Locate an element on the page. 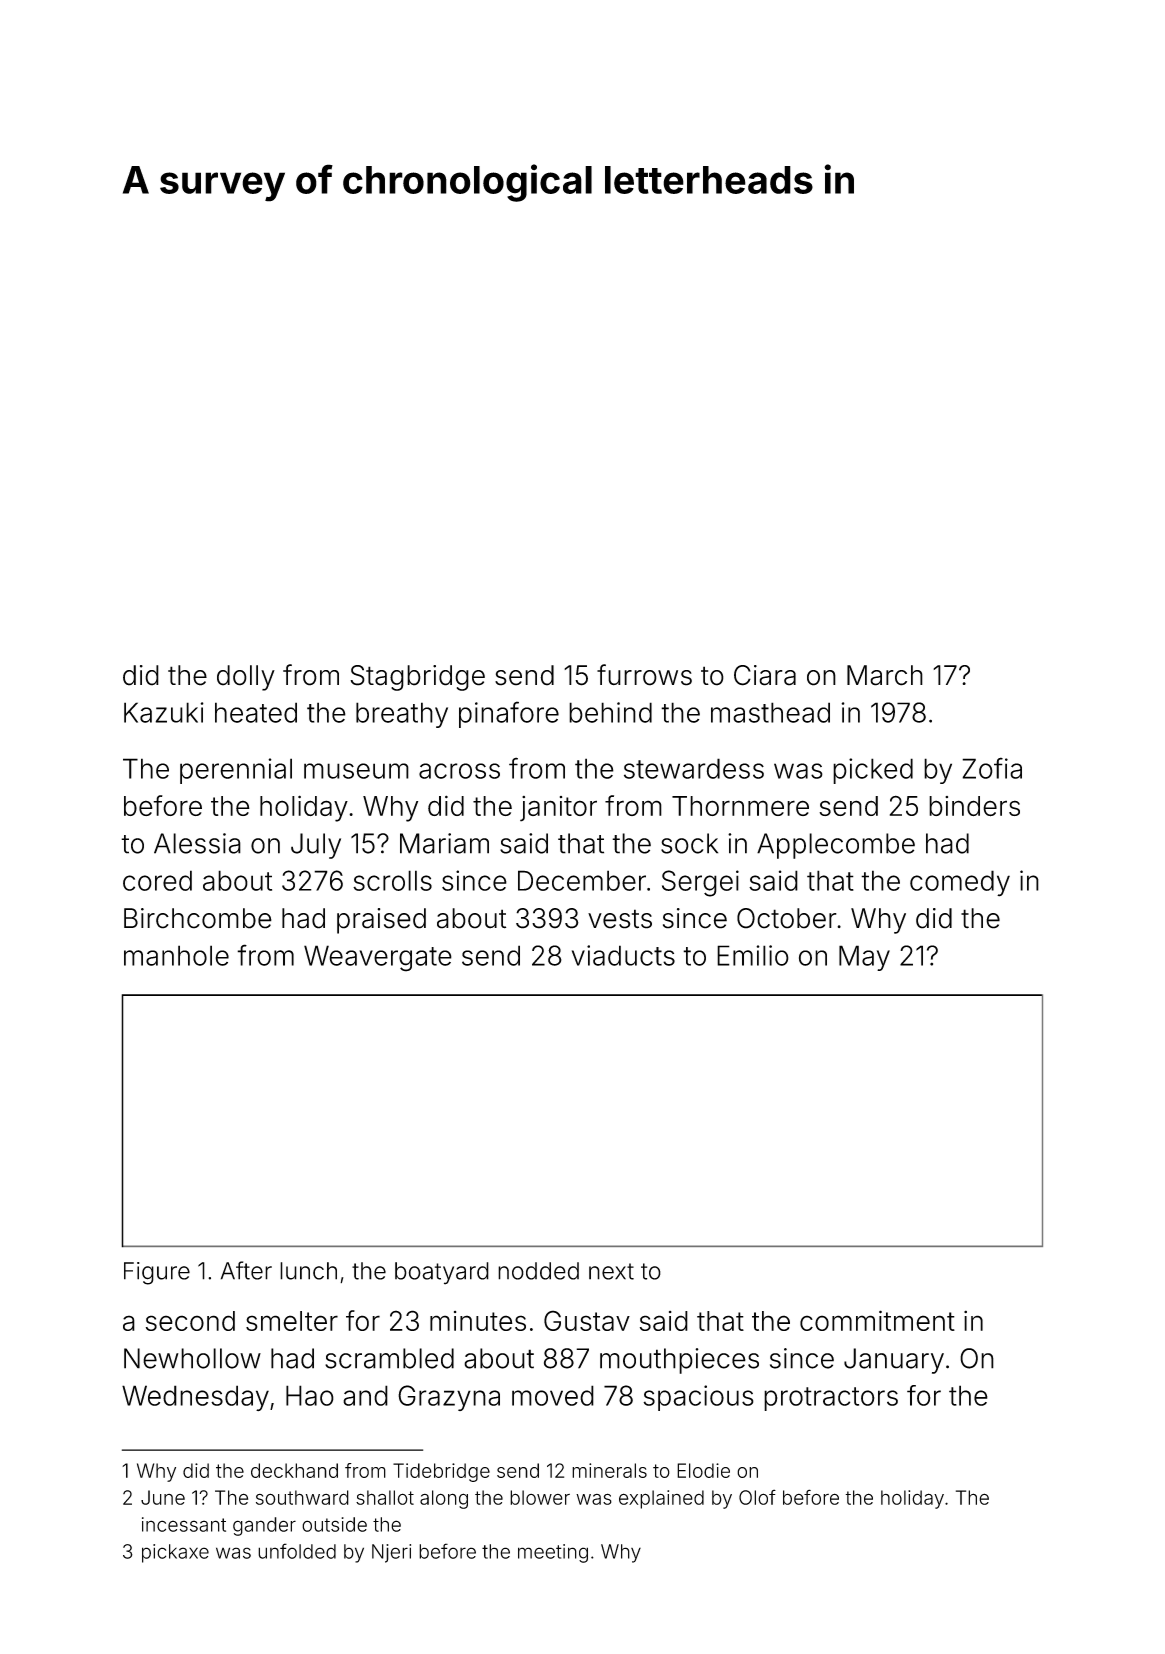 The image size is (1165, 1654). June is located at coordinates (163, 1497).
